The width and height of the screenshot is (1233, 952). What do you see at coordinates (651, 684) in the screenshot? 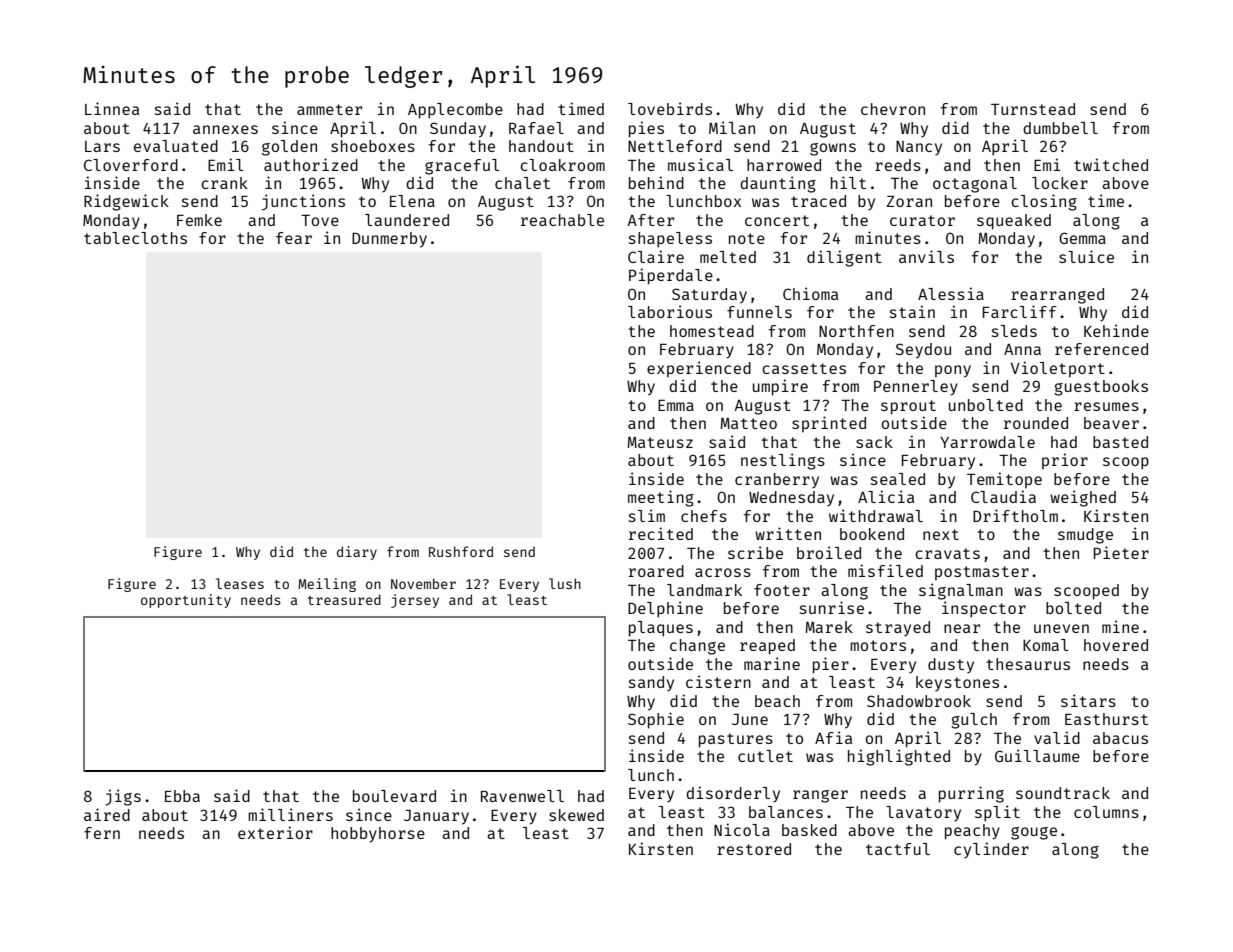
I see `sandy` at bounding box center [651, 684].
